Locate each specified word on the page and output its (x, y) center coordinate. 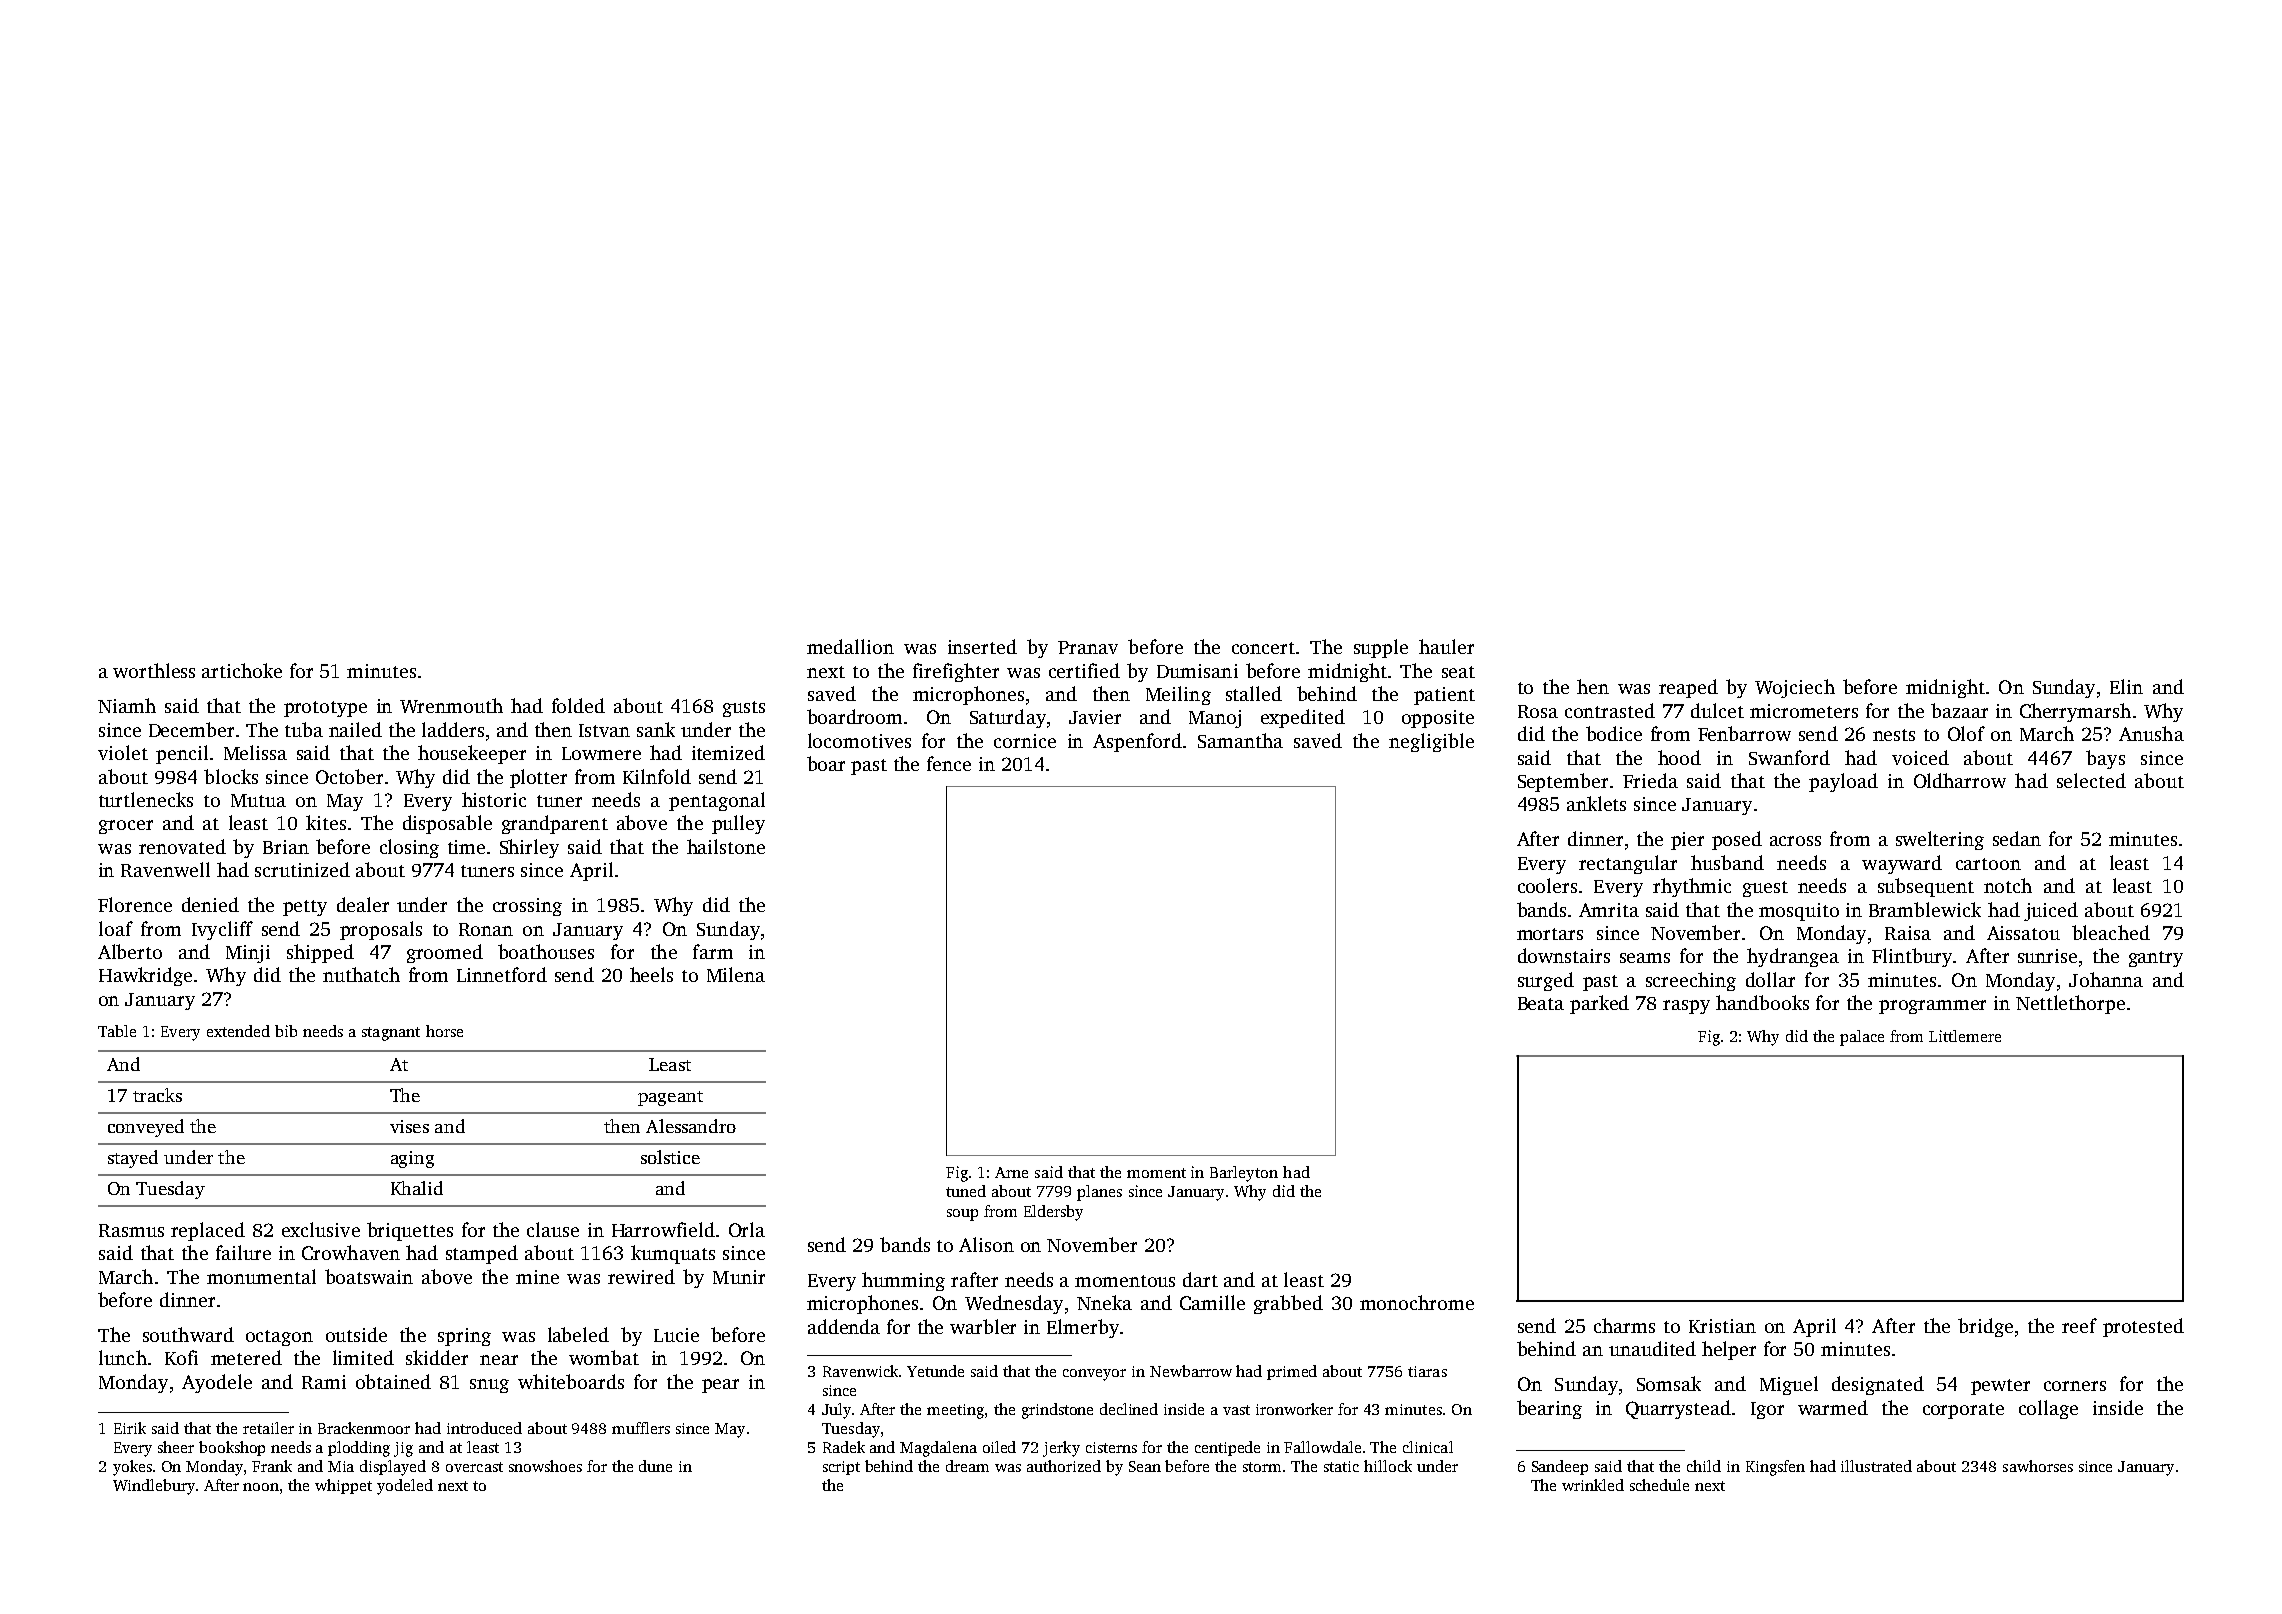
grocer (126, 827)
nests (1894, 735)
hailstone (726, 846)
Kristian (1722, 1326)
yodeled (405, 1487)
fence (949, 763)
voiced (1920, 757)
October (349, 776)
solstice (670, 1157)
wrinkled (1593, 1485)
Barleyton (1244, 1174)
